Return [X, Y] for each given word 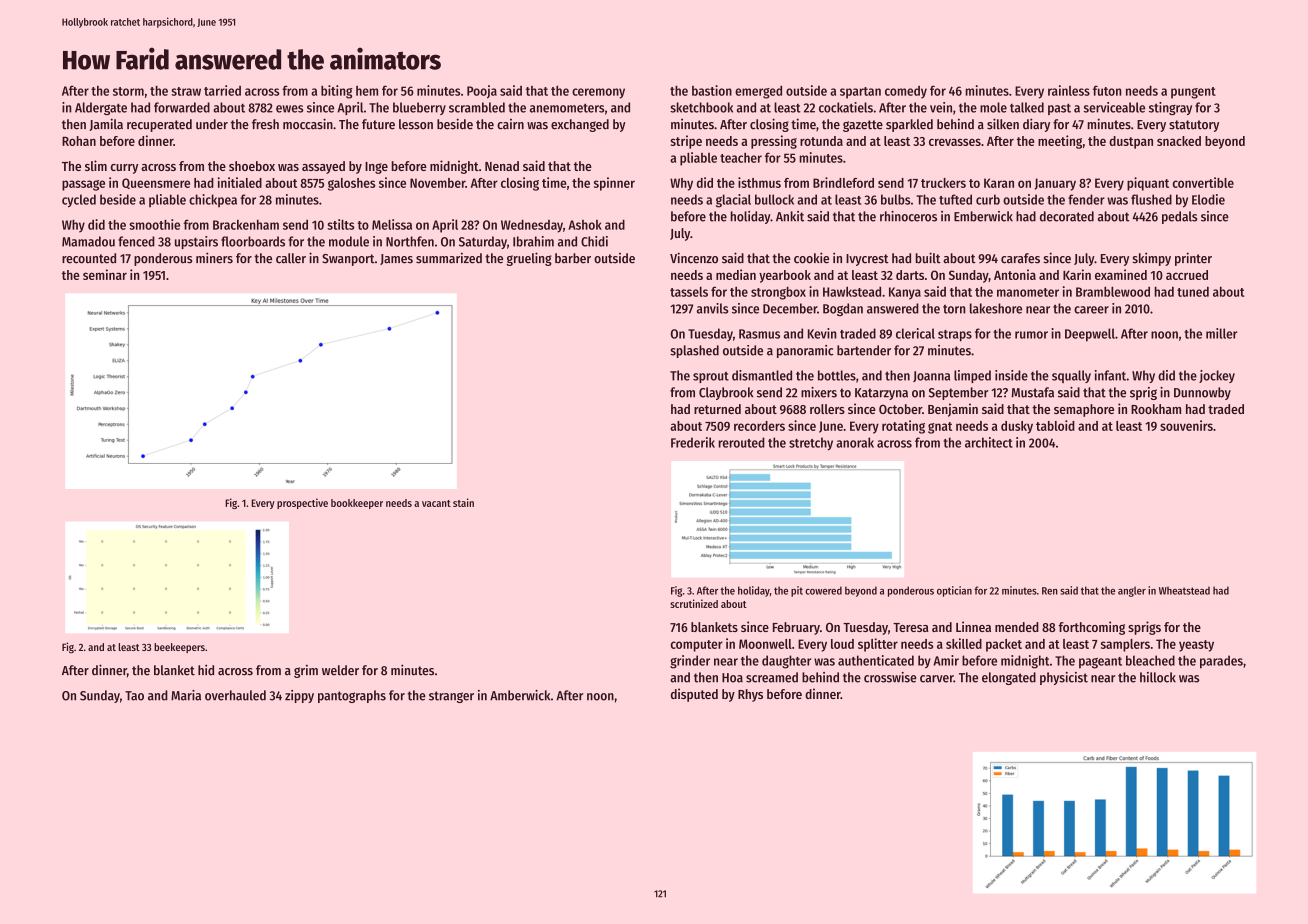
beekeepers [179, 648]
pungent [1193, 93]
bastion [712, 90]
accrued [1187, 275]
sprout [711, 377]
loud [842, 644]
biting [337, 92]
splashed [694, 351]
